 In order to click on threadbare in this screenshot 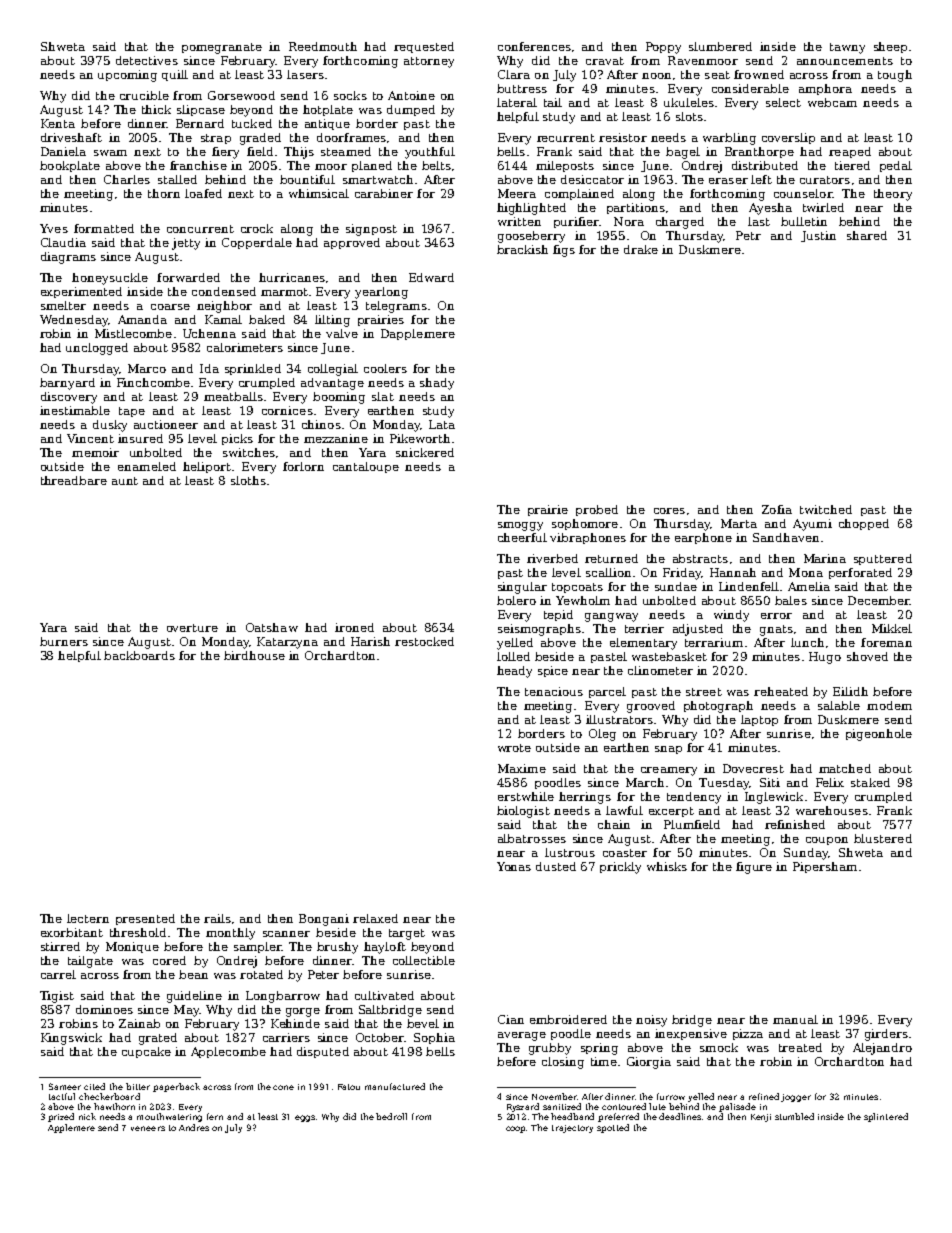, I will do `click(74, 480)`.
